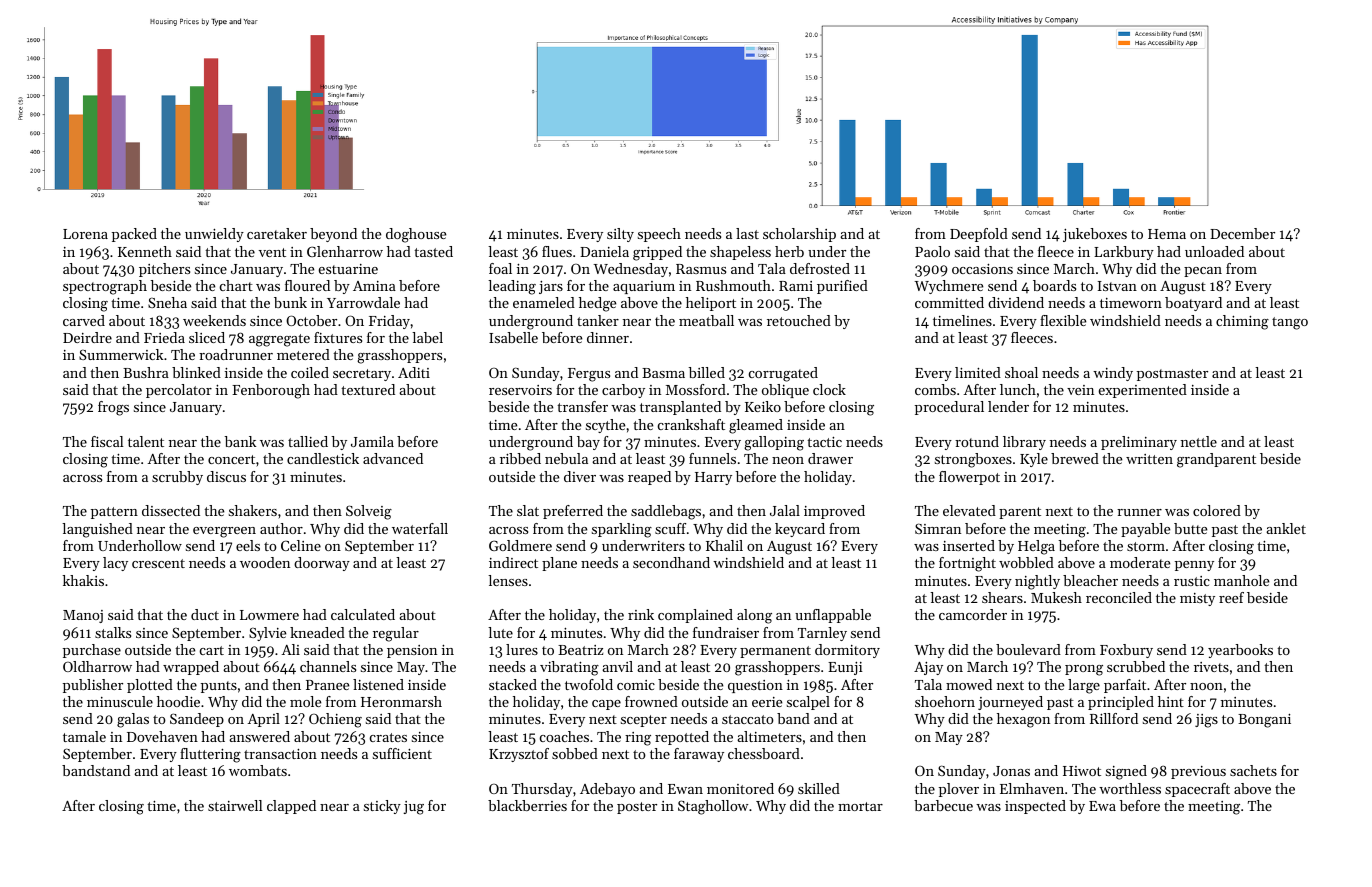 The width and height of the image is (1372, 887). I want to click on pecan, so click(1203, 272).
